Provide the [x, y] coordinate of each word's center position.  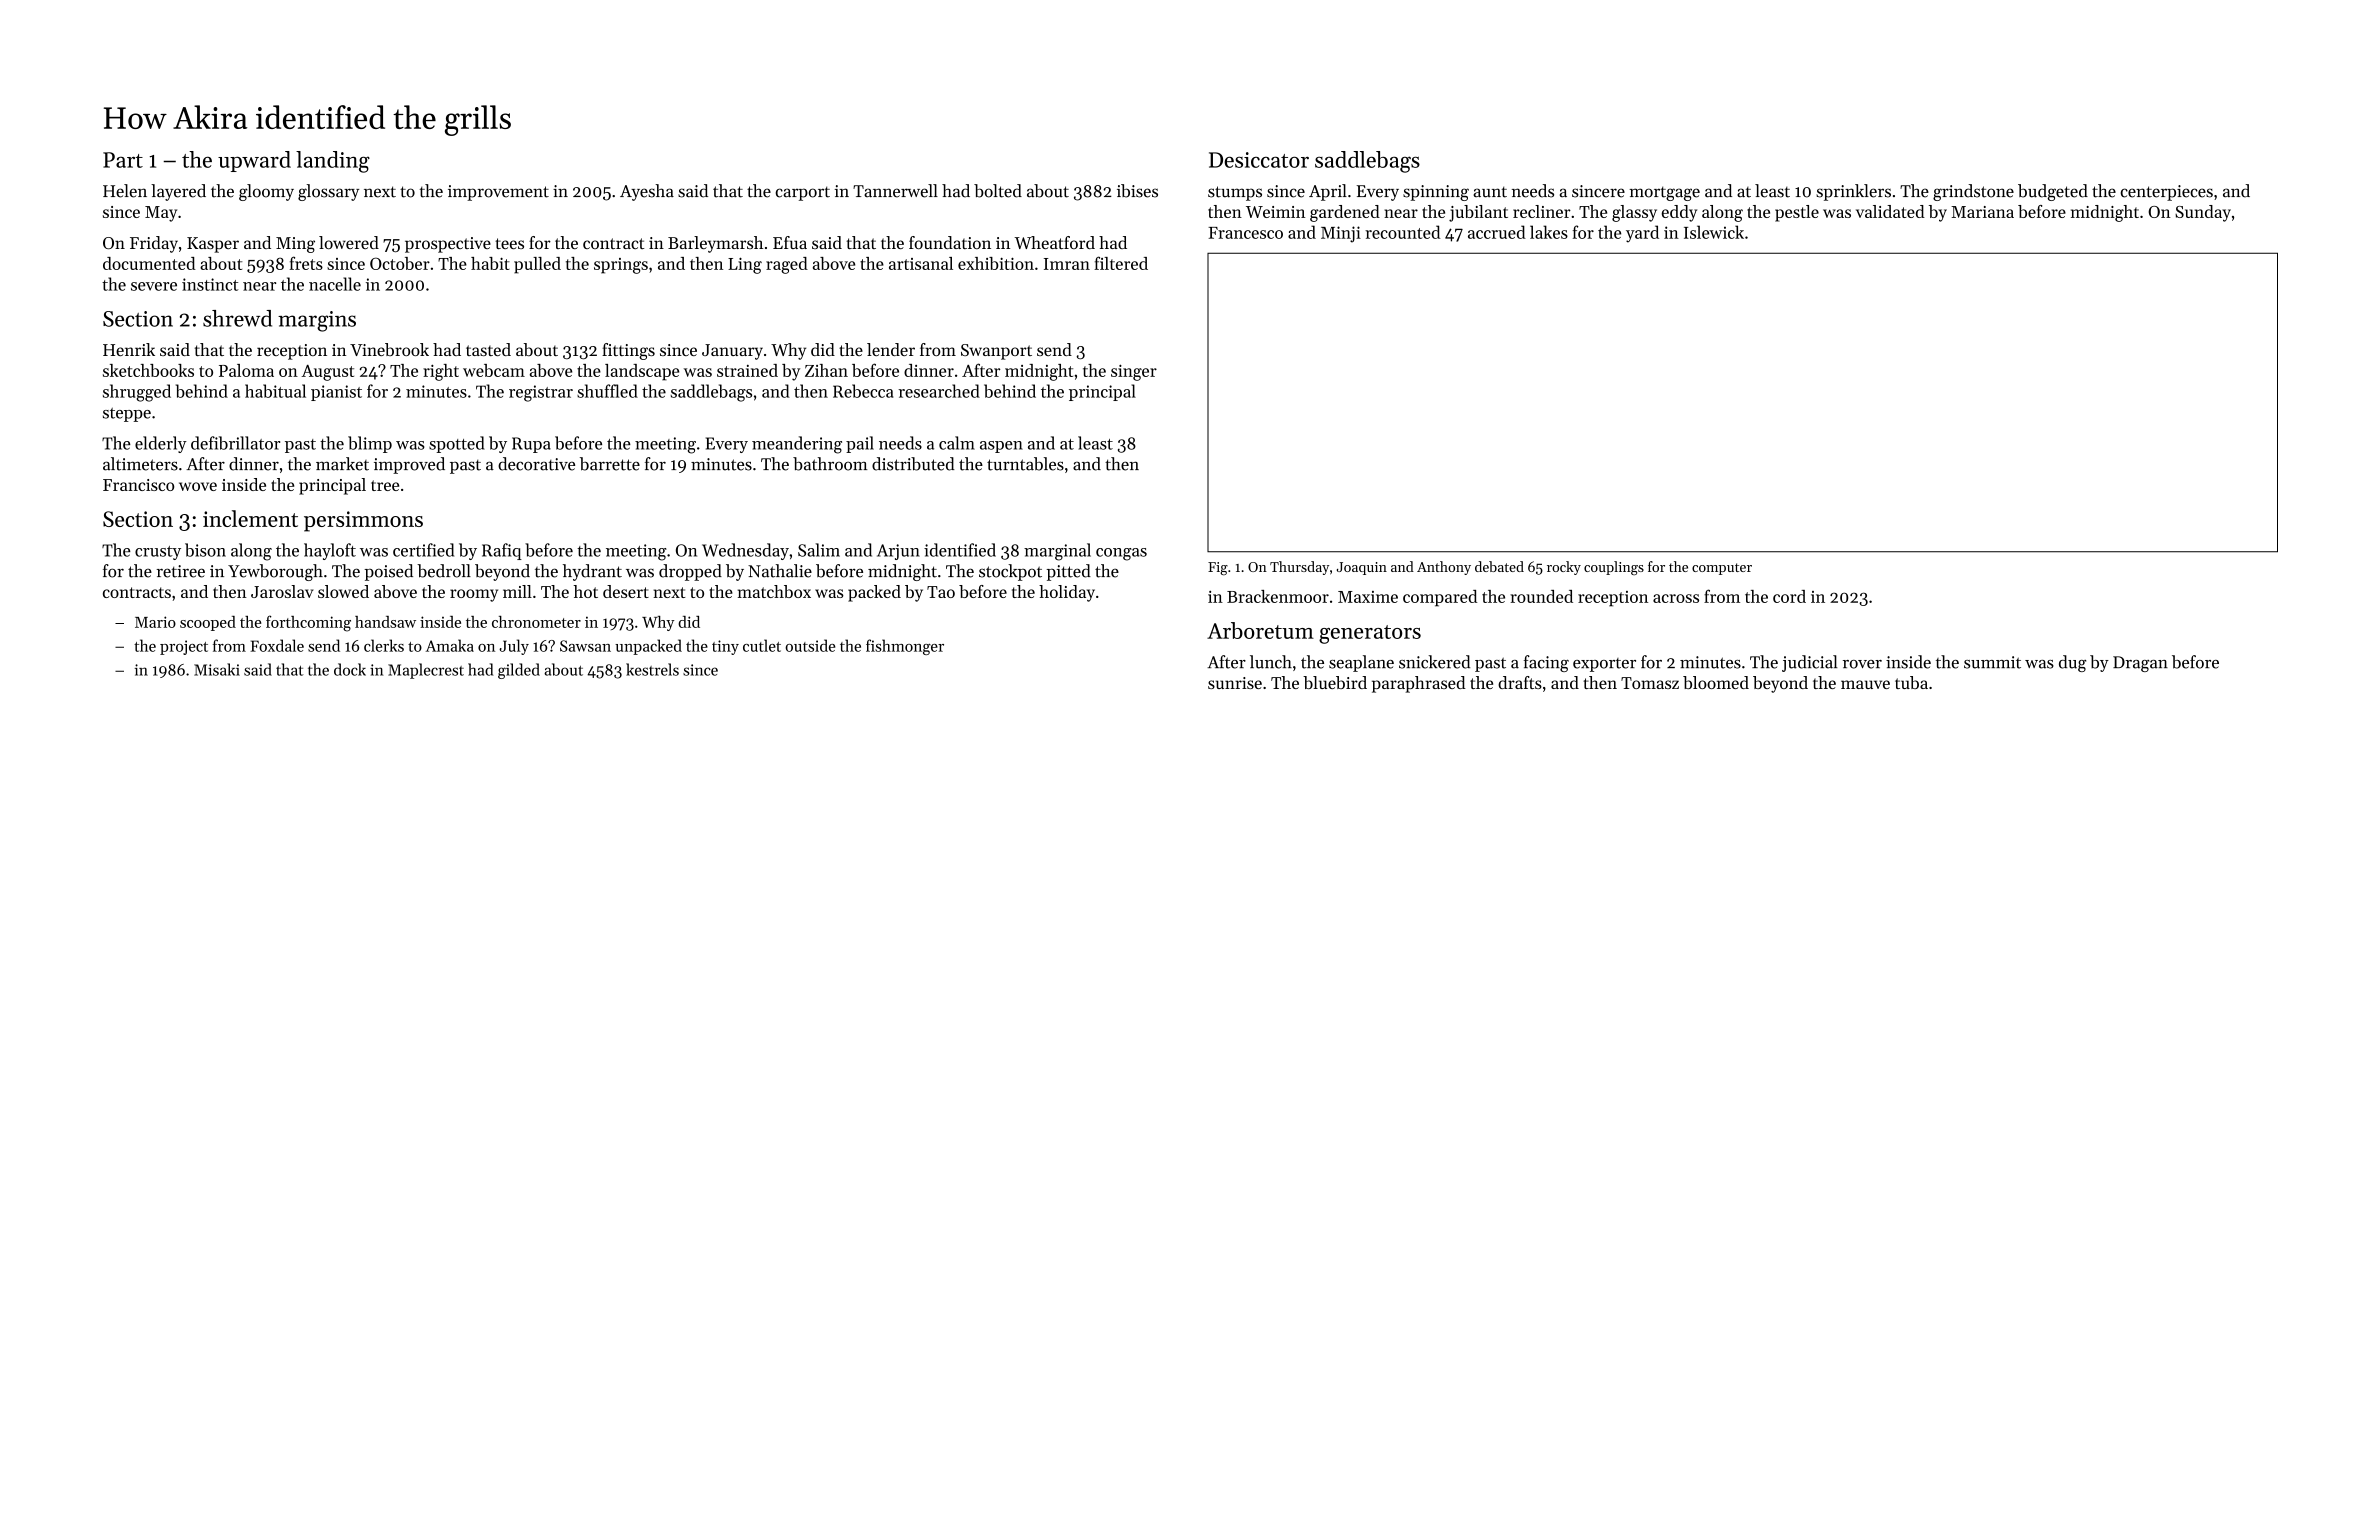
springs [621, 266]
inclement [250, 518]
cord [1789, 596]
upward [254, 161]
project [184, 647]
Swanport [996, 352]
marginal [1057, 552]
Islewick [1714, 232]
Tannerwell [895, 191]
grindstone [1973, 192]
